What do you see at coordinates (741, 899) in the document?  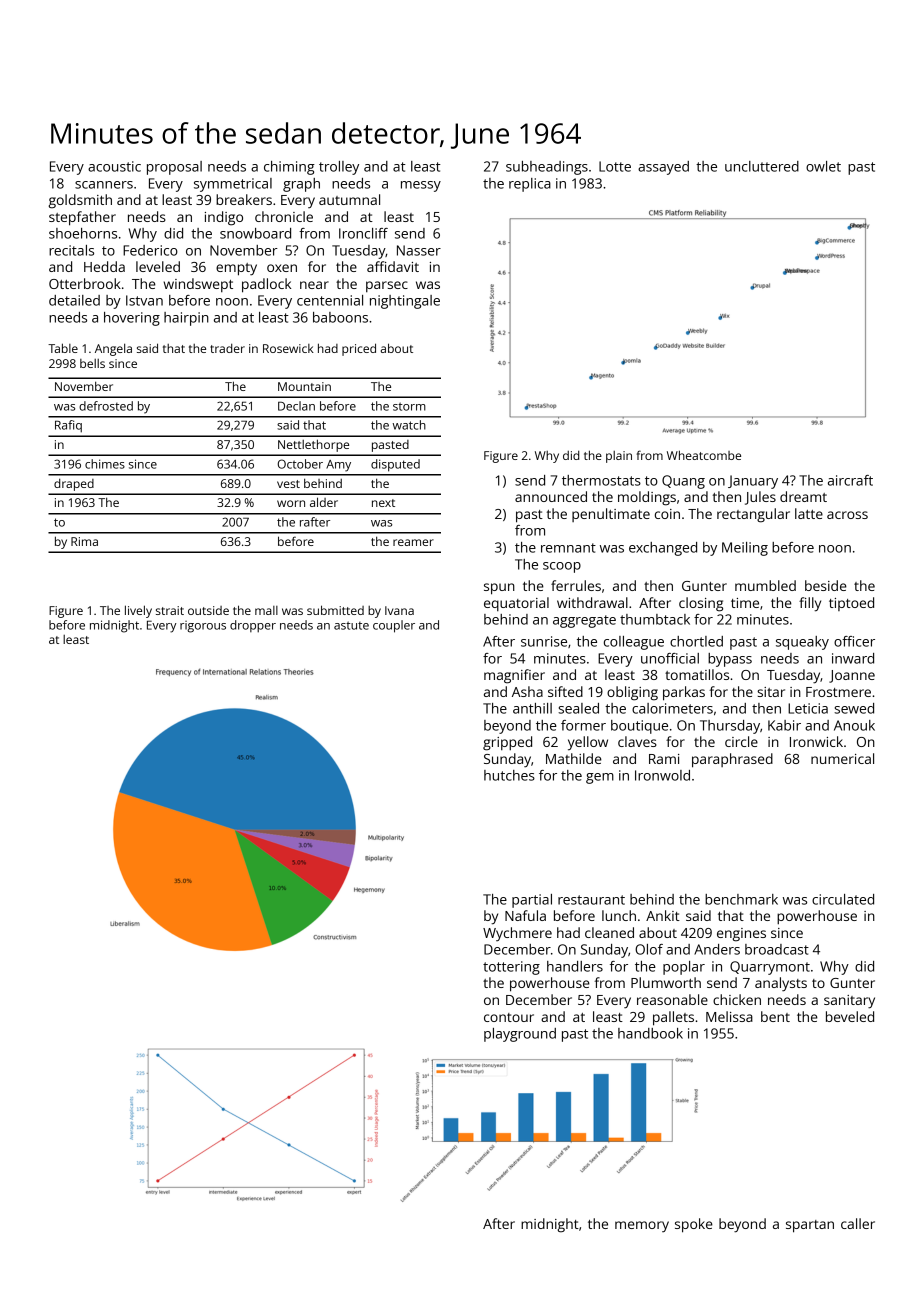 I see `benchmark` at bounding box center [741, 899].
